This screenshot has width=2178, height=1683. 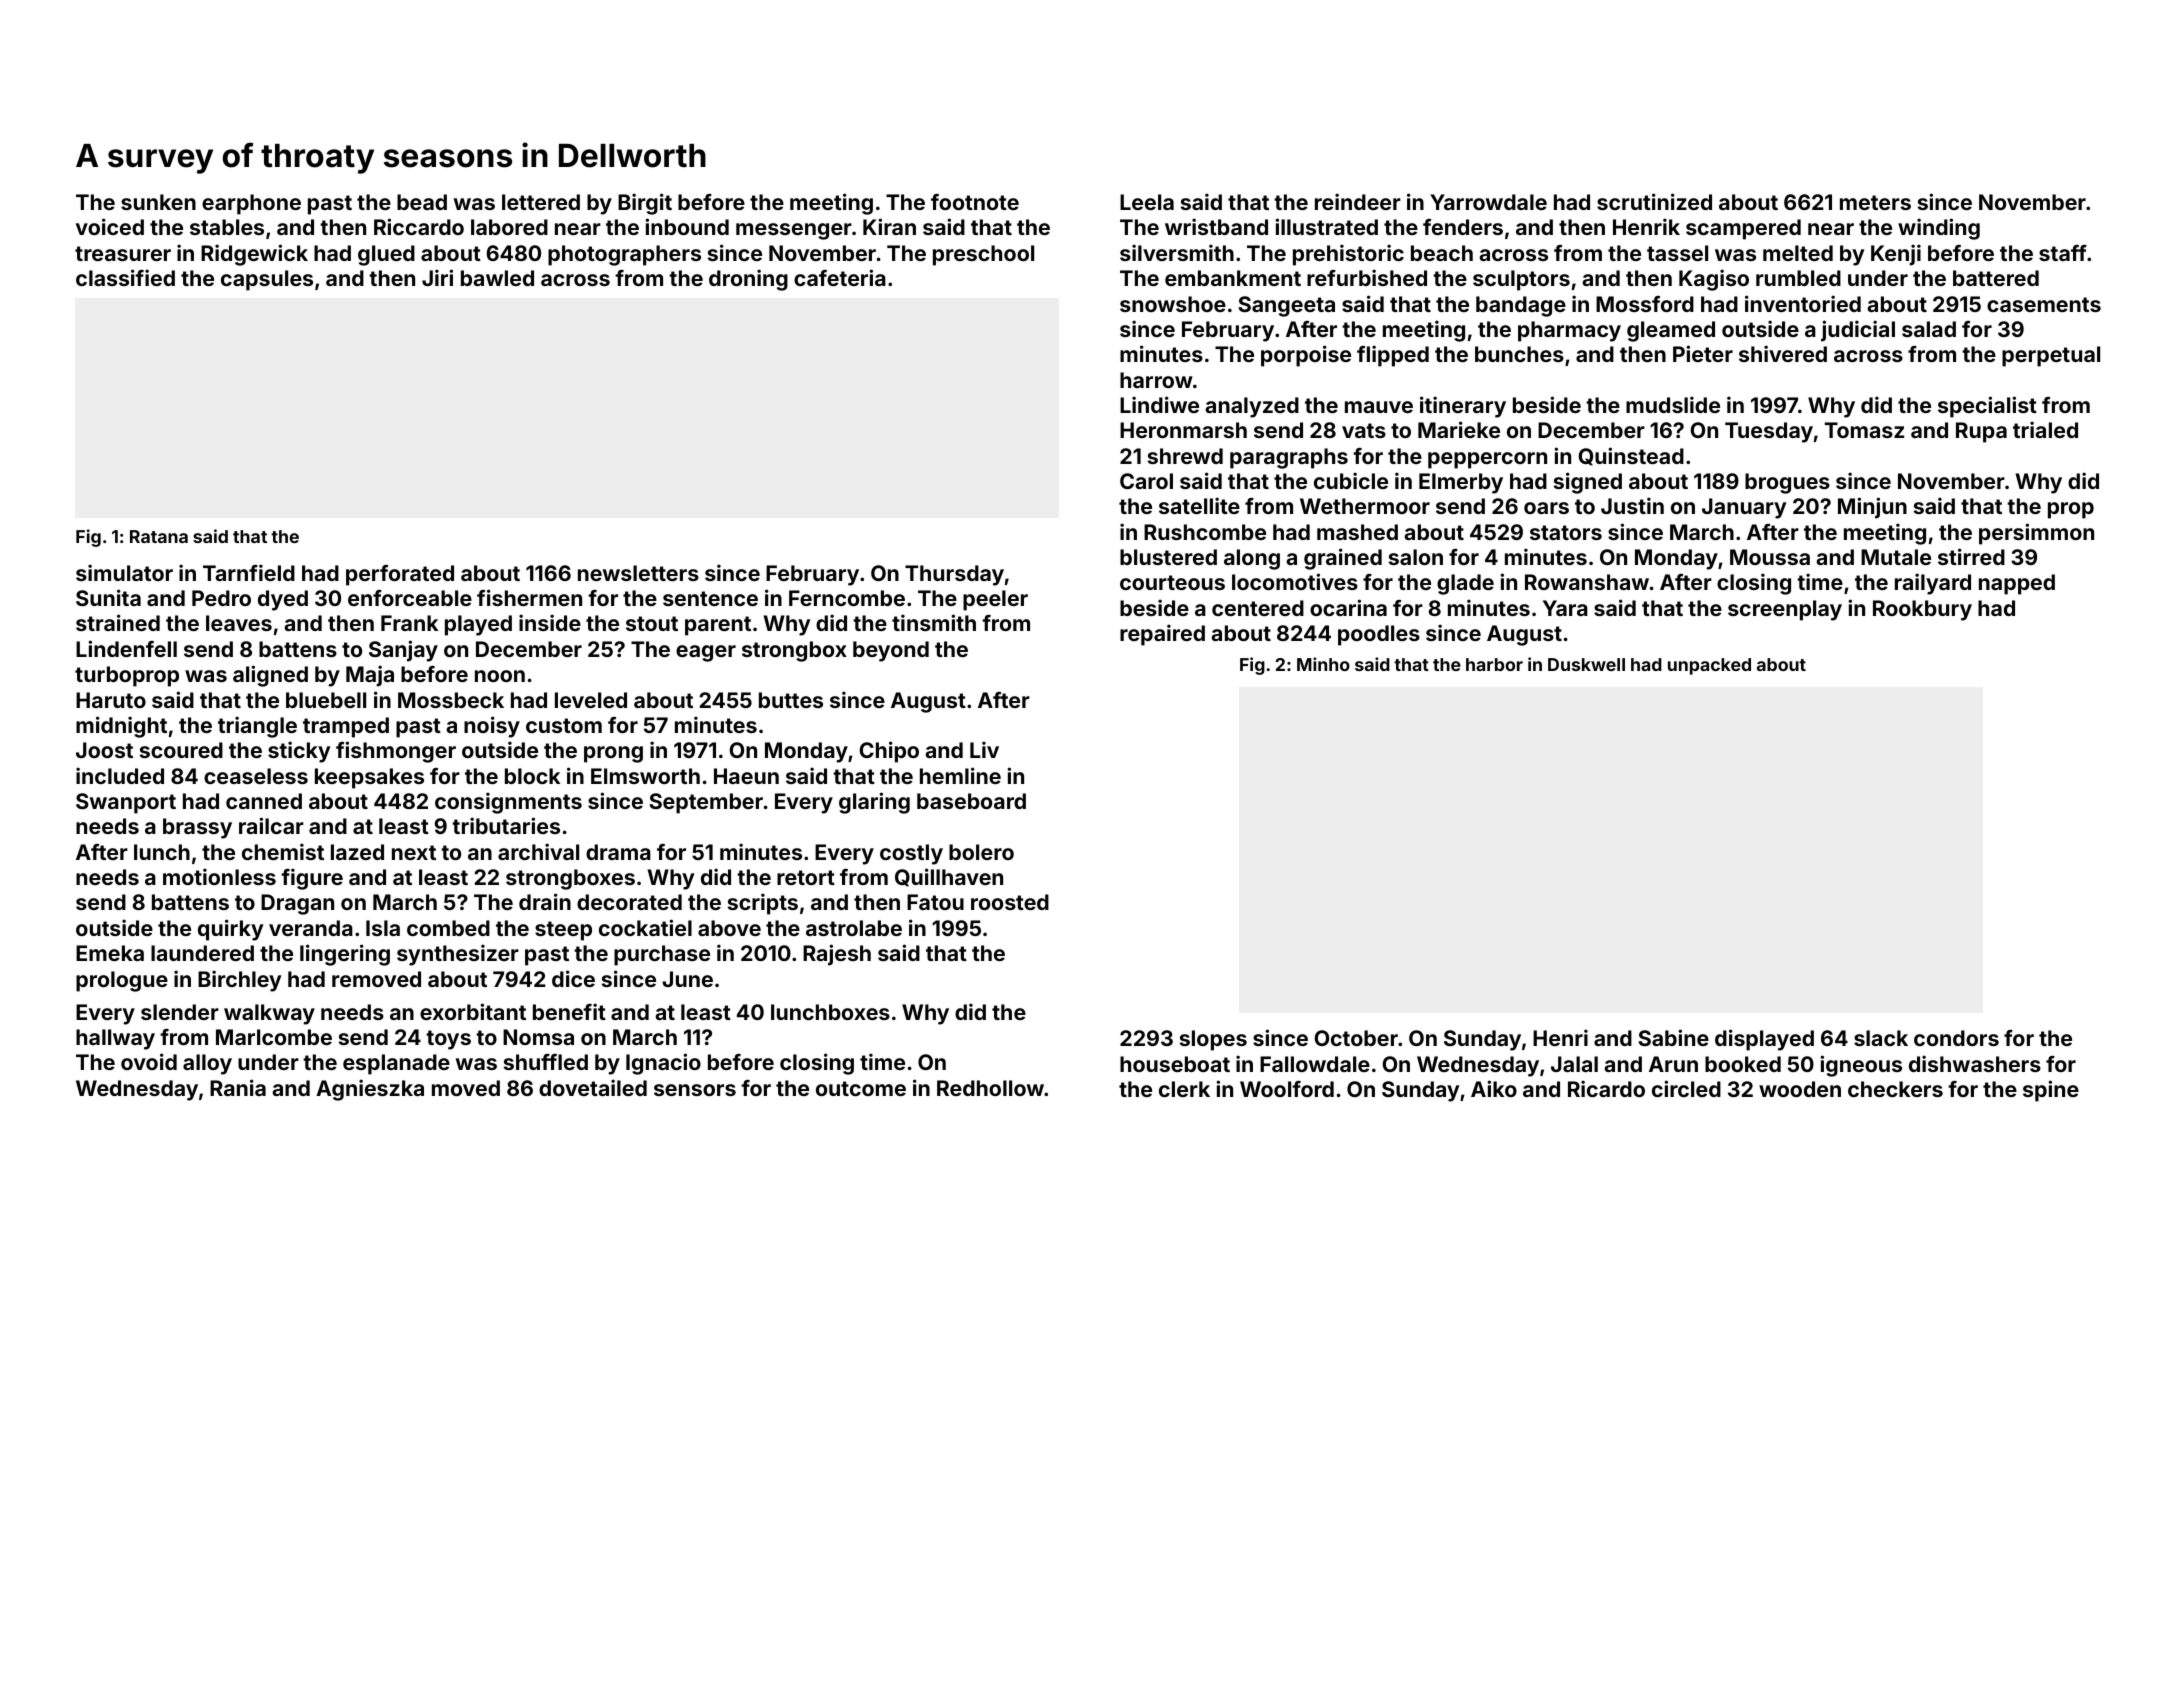 I want to click on courteous, so click(x=1172, y=582).
